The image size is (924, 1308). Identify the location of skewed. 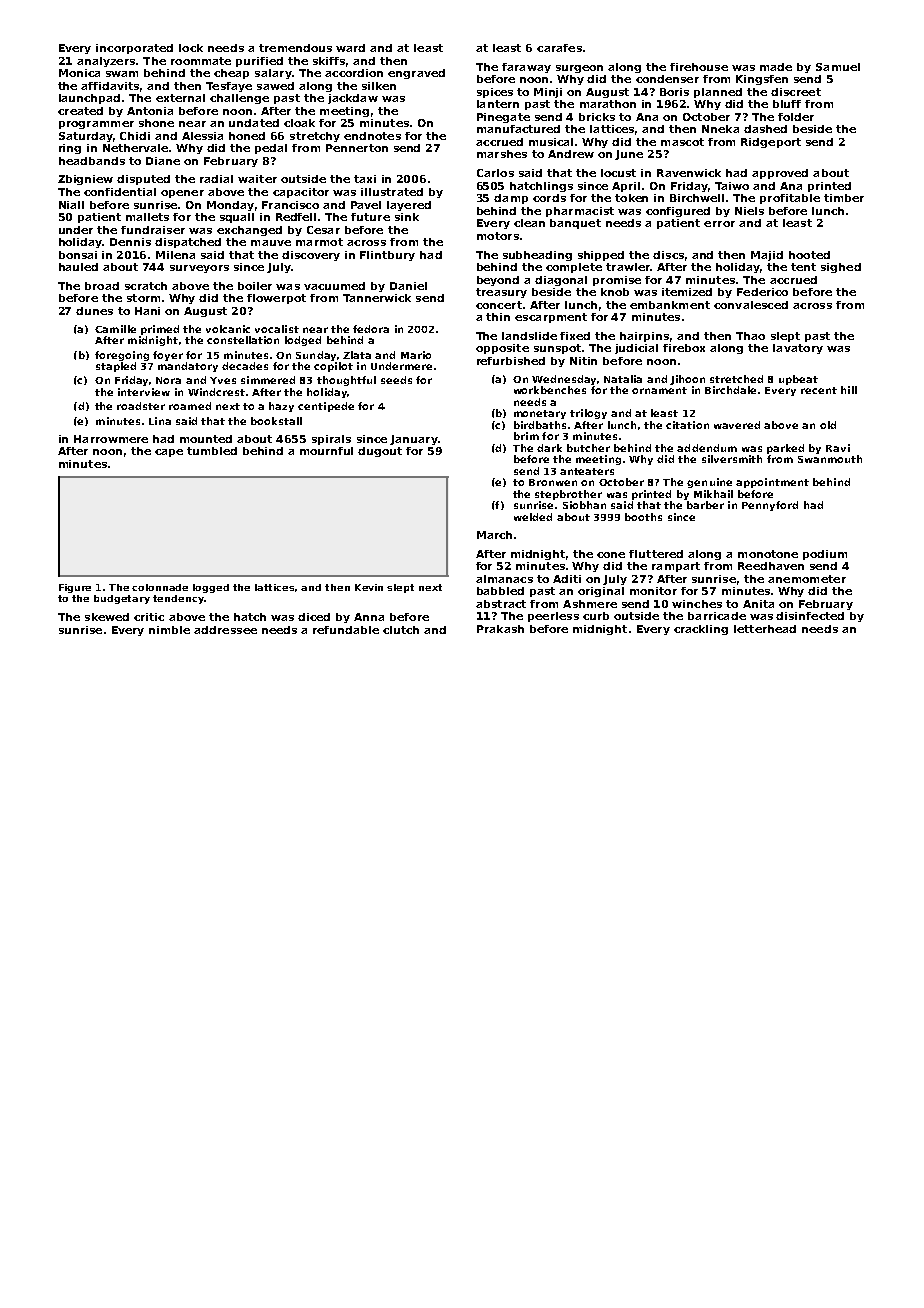
(107, 617).
